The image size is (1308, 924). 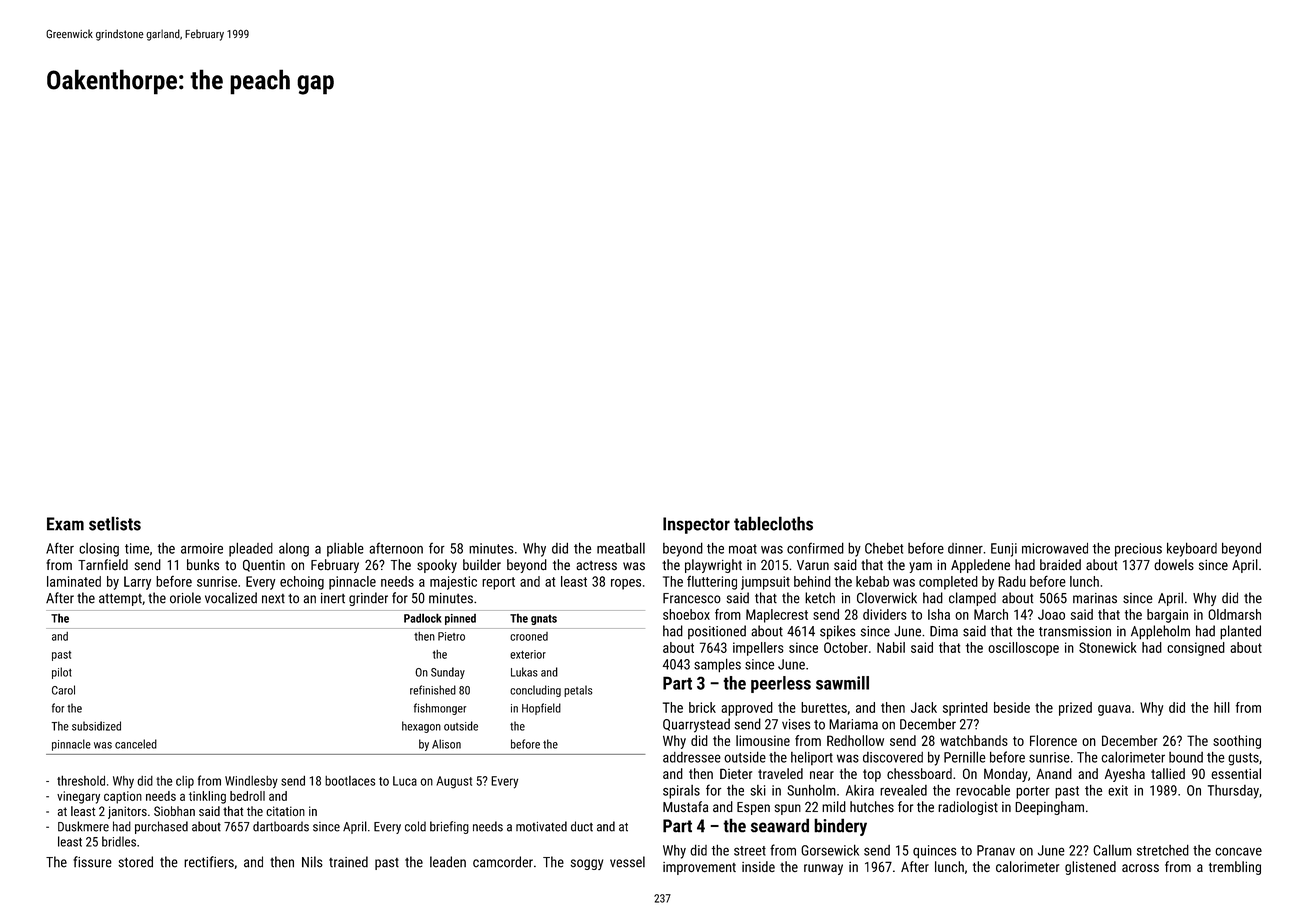 I want to click on addressee, so click(x=692, y=757).
